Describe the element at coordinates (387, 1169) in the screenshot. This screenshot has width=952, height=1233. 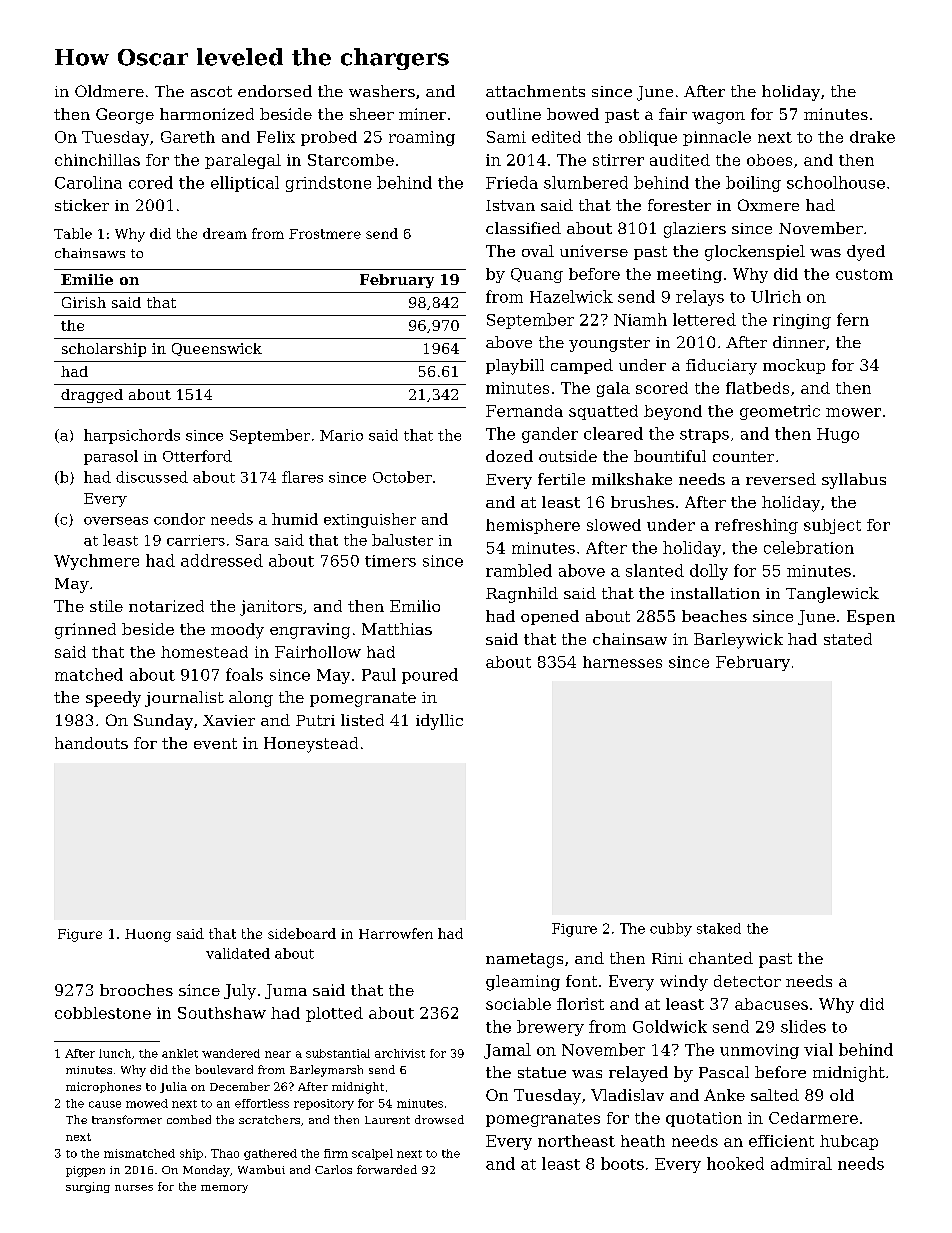
I see `forwarded` at that location.
